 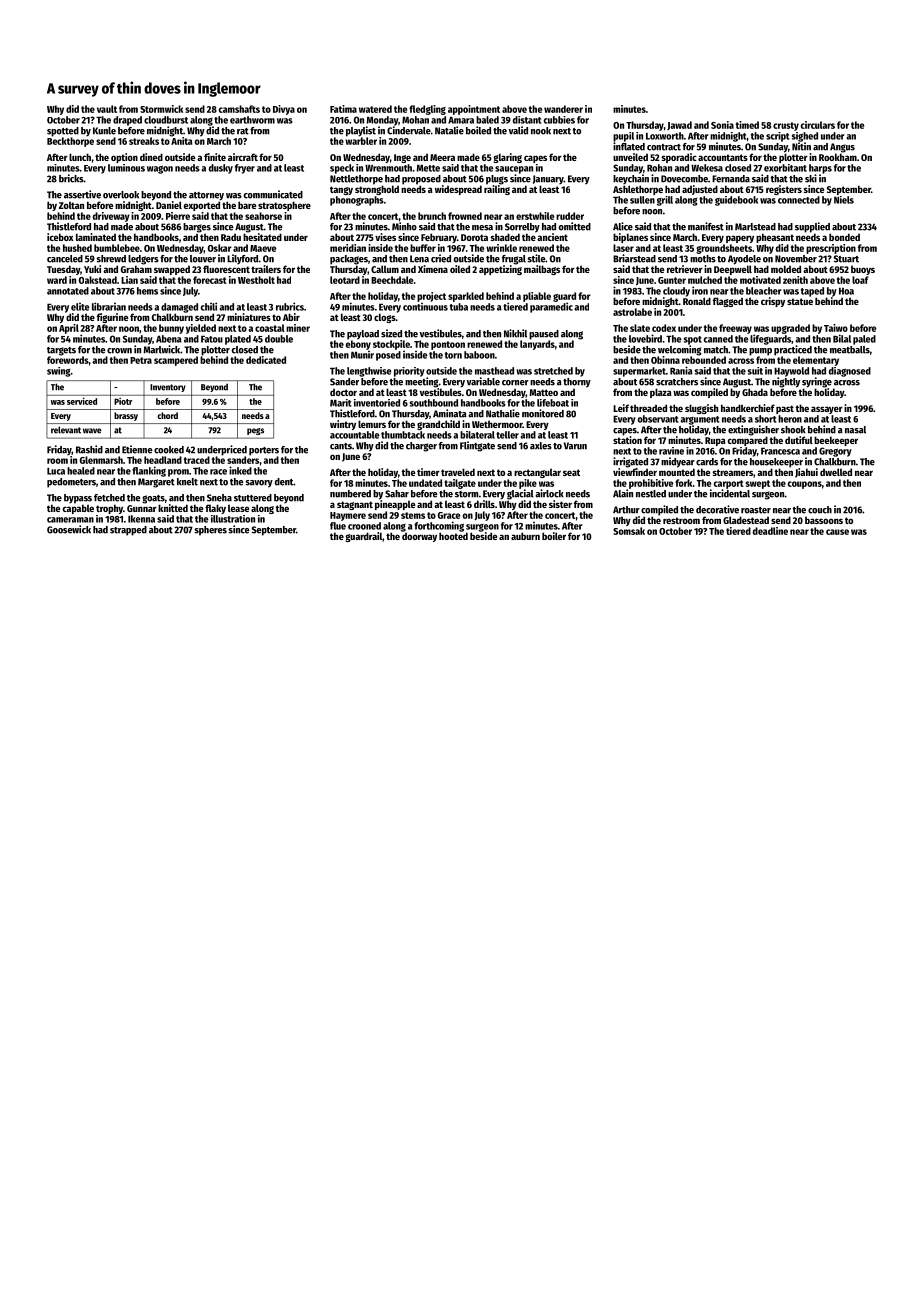 I want to click on ravine, so click(x=671, y=451).
